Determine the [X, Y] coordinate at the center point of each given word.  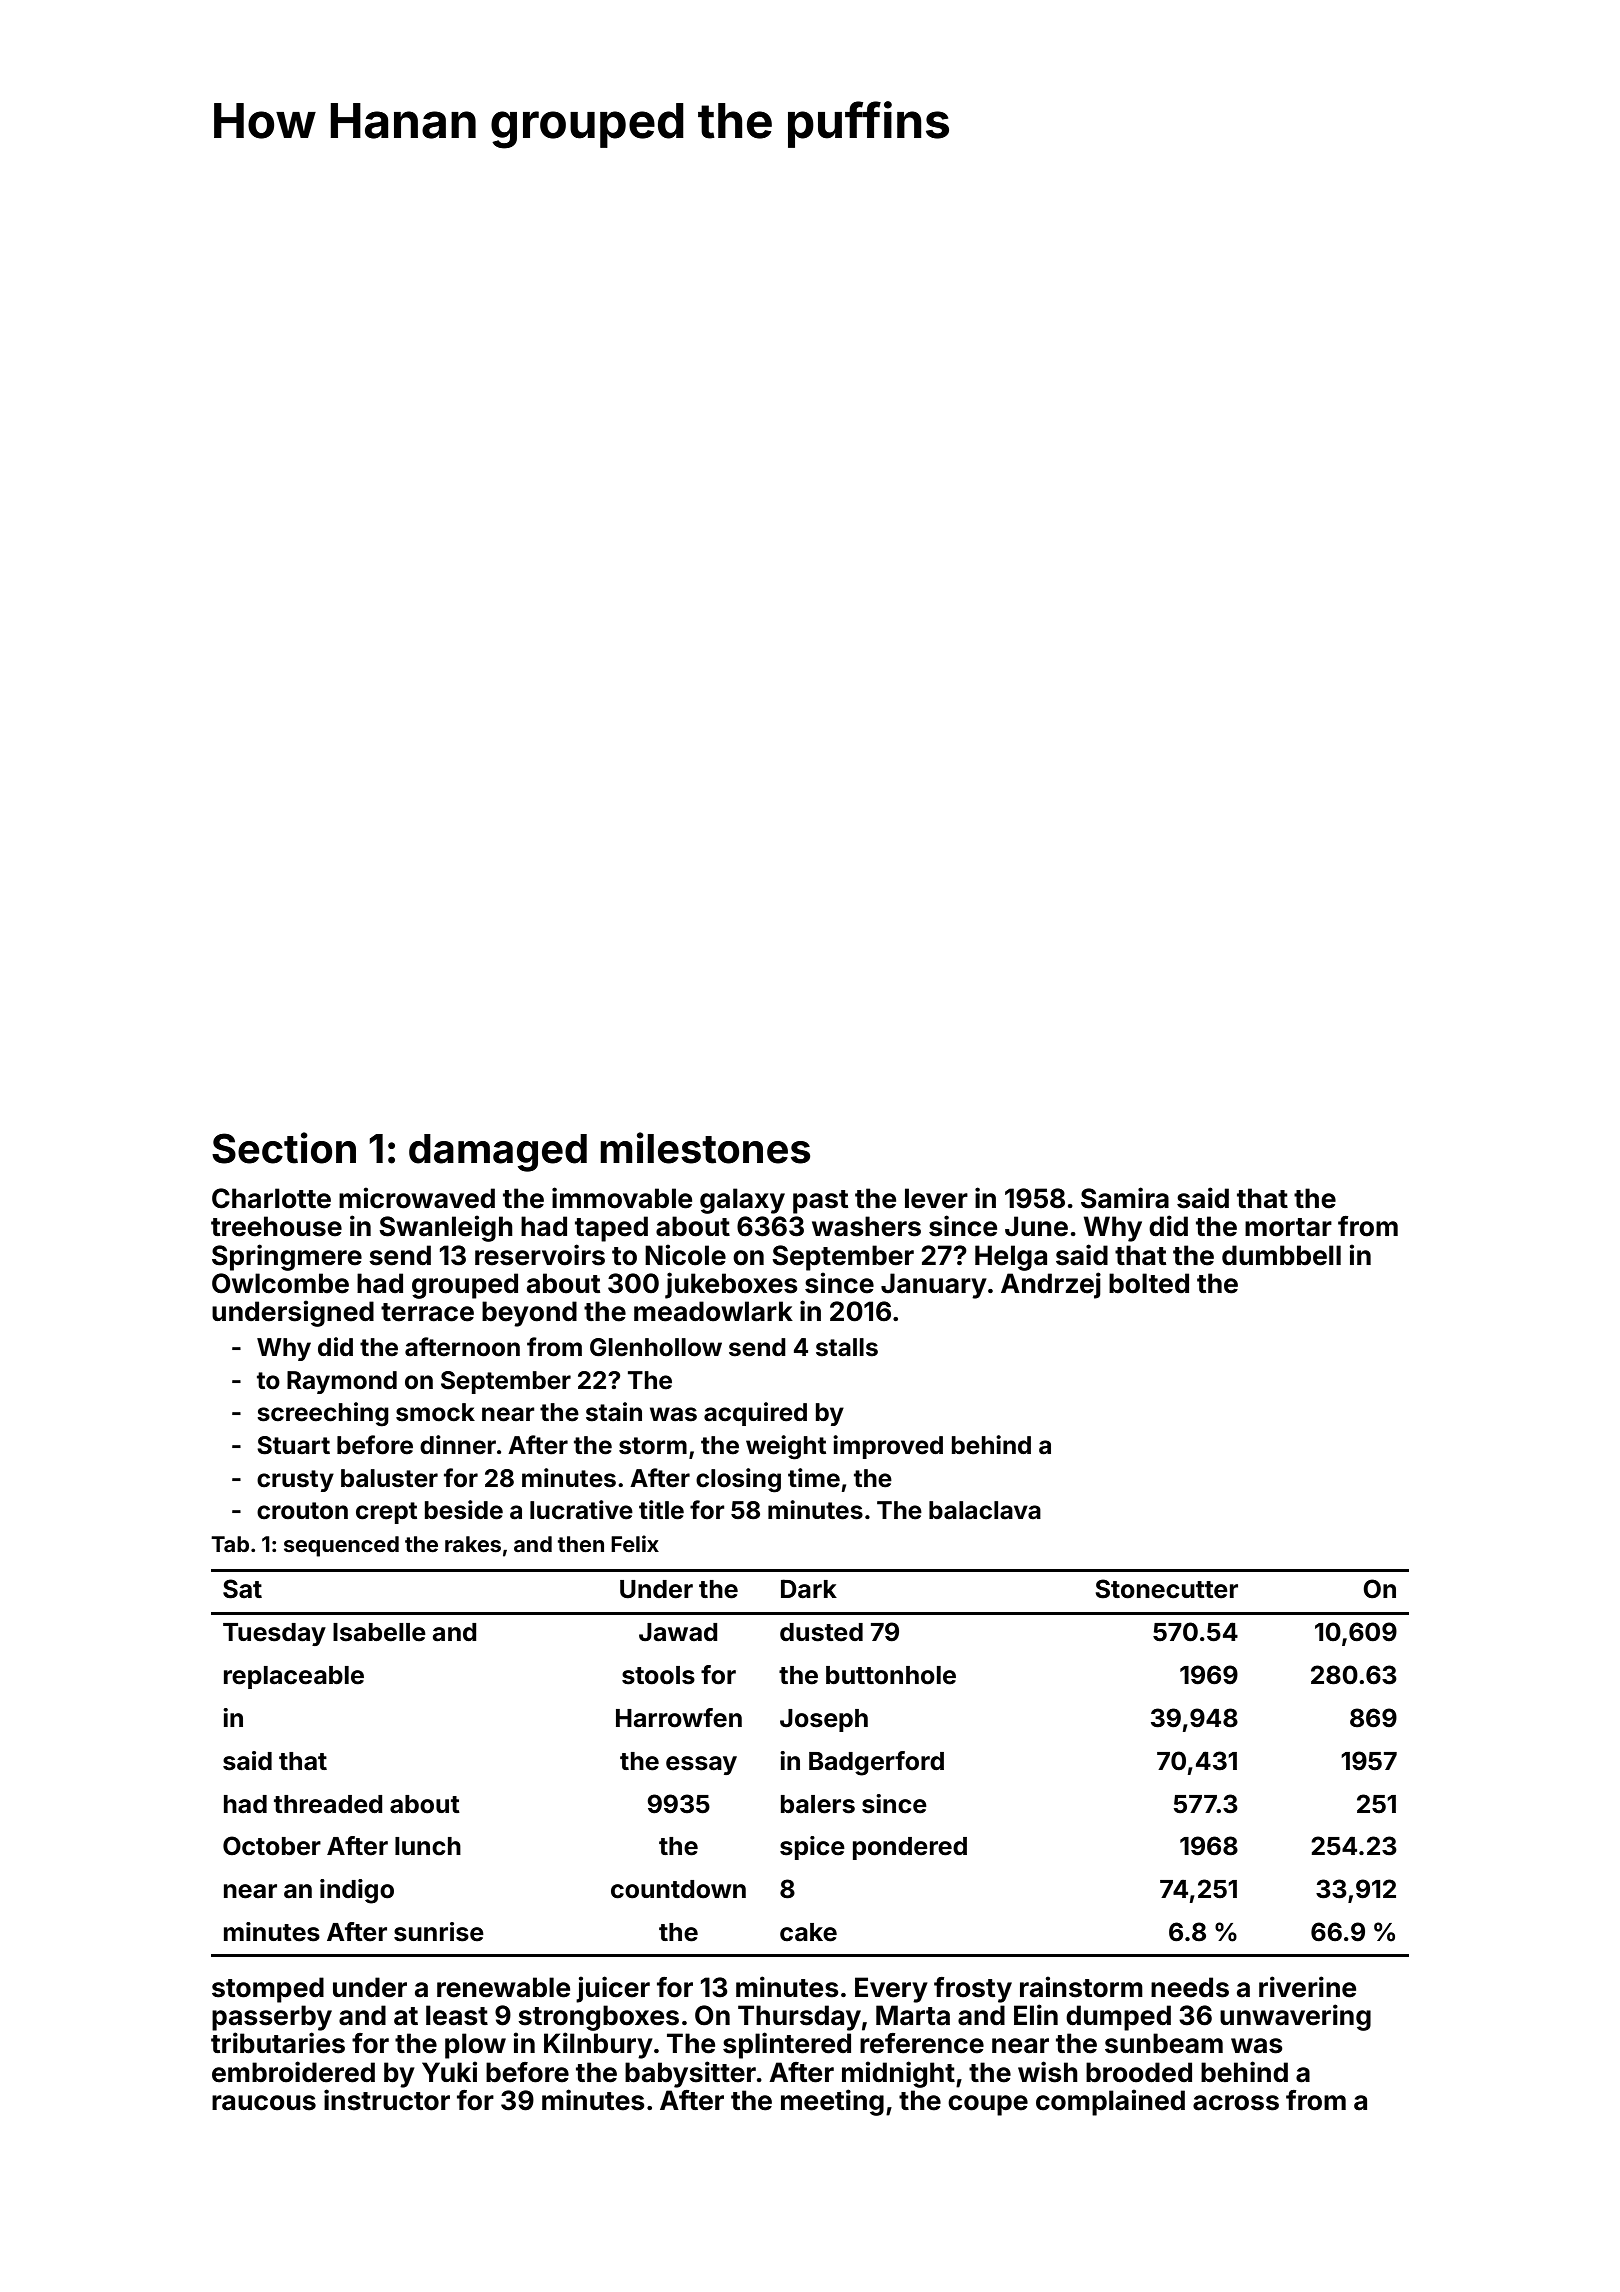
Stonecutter [1166, 1589]
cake [808, 1932]
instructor [387, 2100]
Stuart [293, 1445]
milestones [705, 1148]
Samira [1125, 1198]
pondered [910, 1848]
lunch [428, 1846]
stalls [847, 1347]
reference [922, 2043]
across [1236, 2103]
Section [284, 1148]
